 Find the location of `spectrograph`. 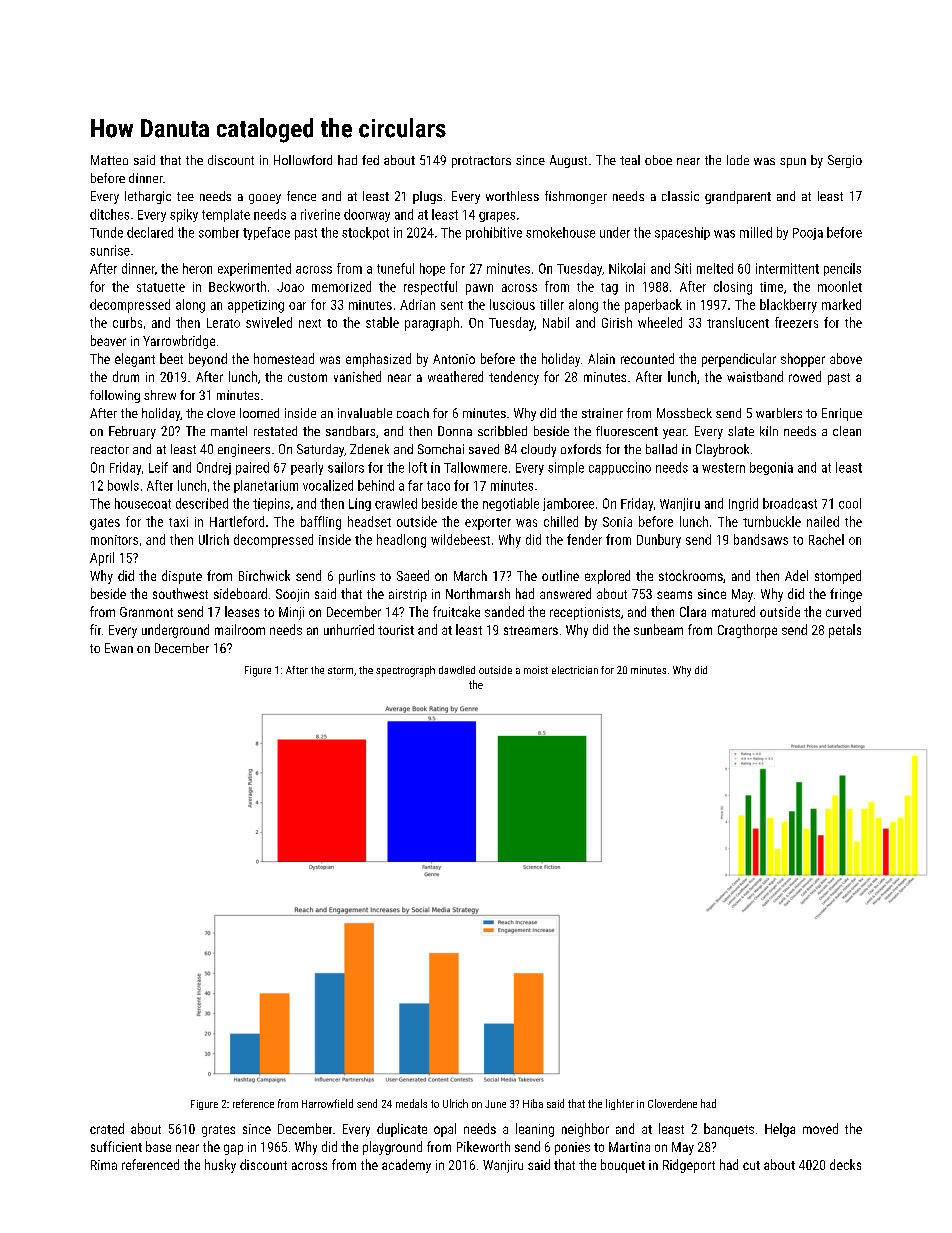

spectrograph is located at coordinates (405, 671).
